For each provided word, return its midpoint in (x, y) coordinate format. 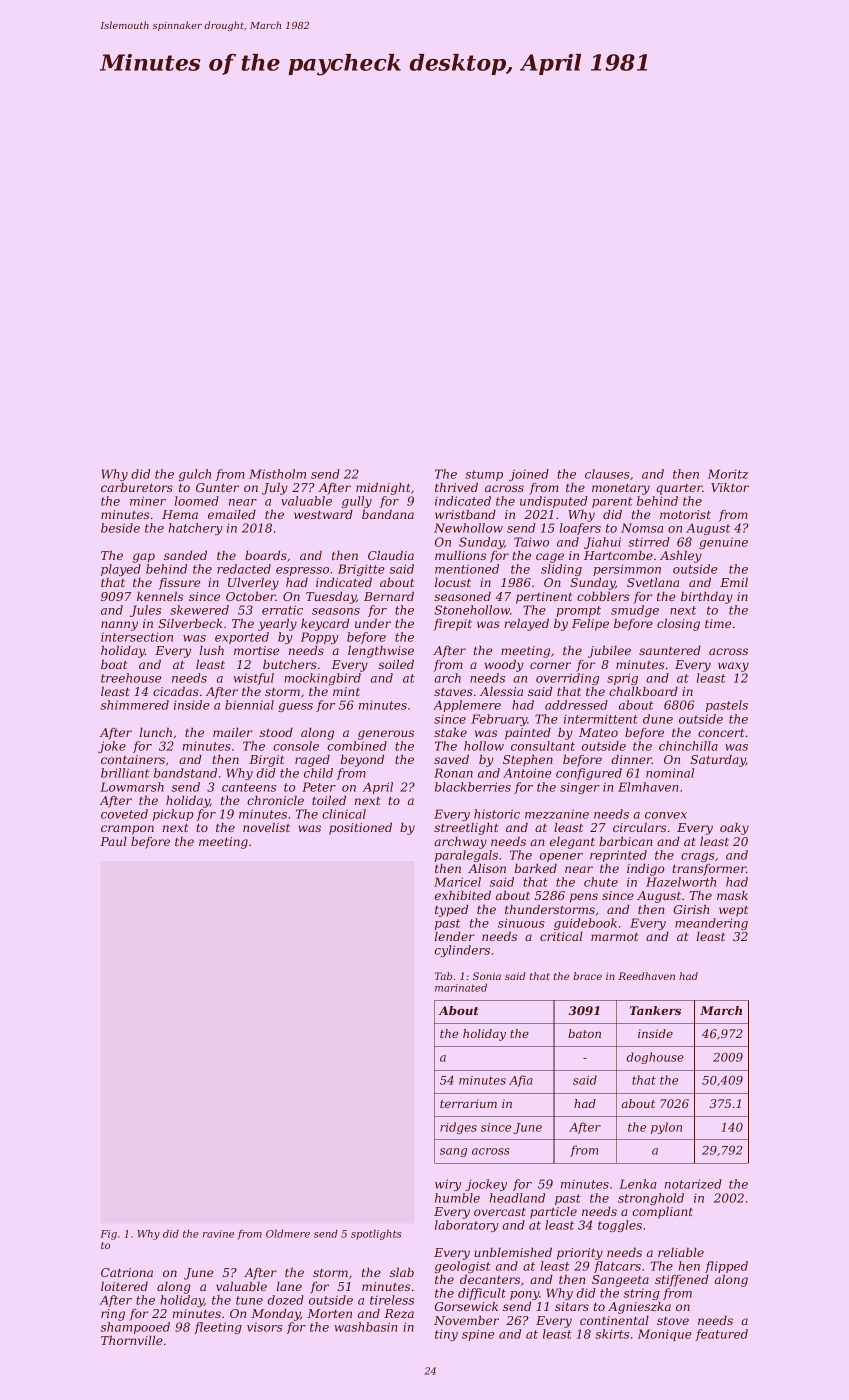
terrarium (468, 1103)
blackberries (473, 787)
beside (120, 528)
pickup (173, 815)
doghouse (655, 1058)
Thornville (132, 1340)
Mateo (598, 732)
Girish (691, 909)
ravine (218, 1234)
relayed (526, 625)
